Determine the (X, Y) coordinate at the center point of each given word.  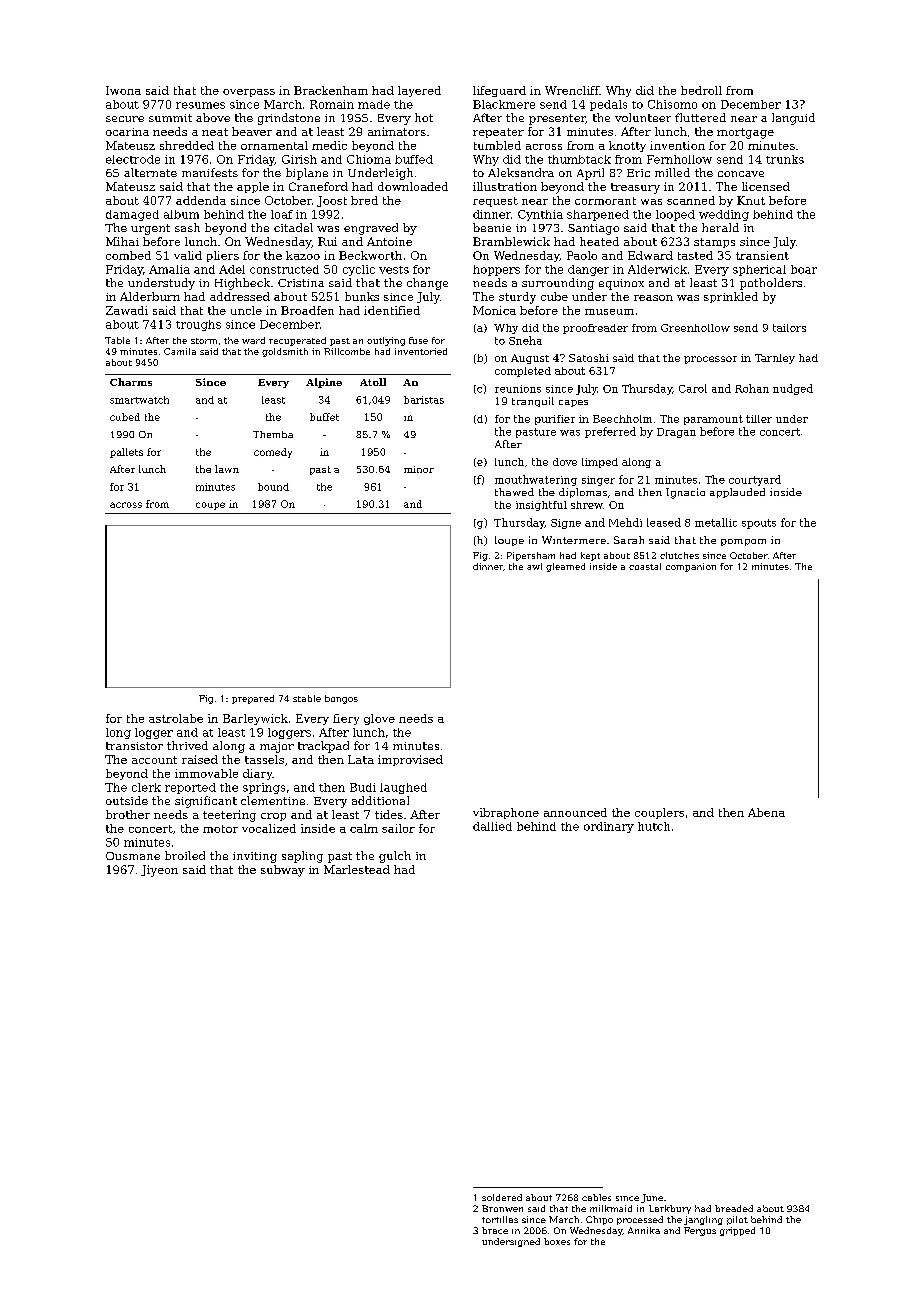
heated (599, 241)
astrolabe (176, 718)
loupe (509, 541)
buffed (414, 159)
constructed (284, 269)
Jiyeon (159, 871)
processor (710, 360)
